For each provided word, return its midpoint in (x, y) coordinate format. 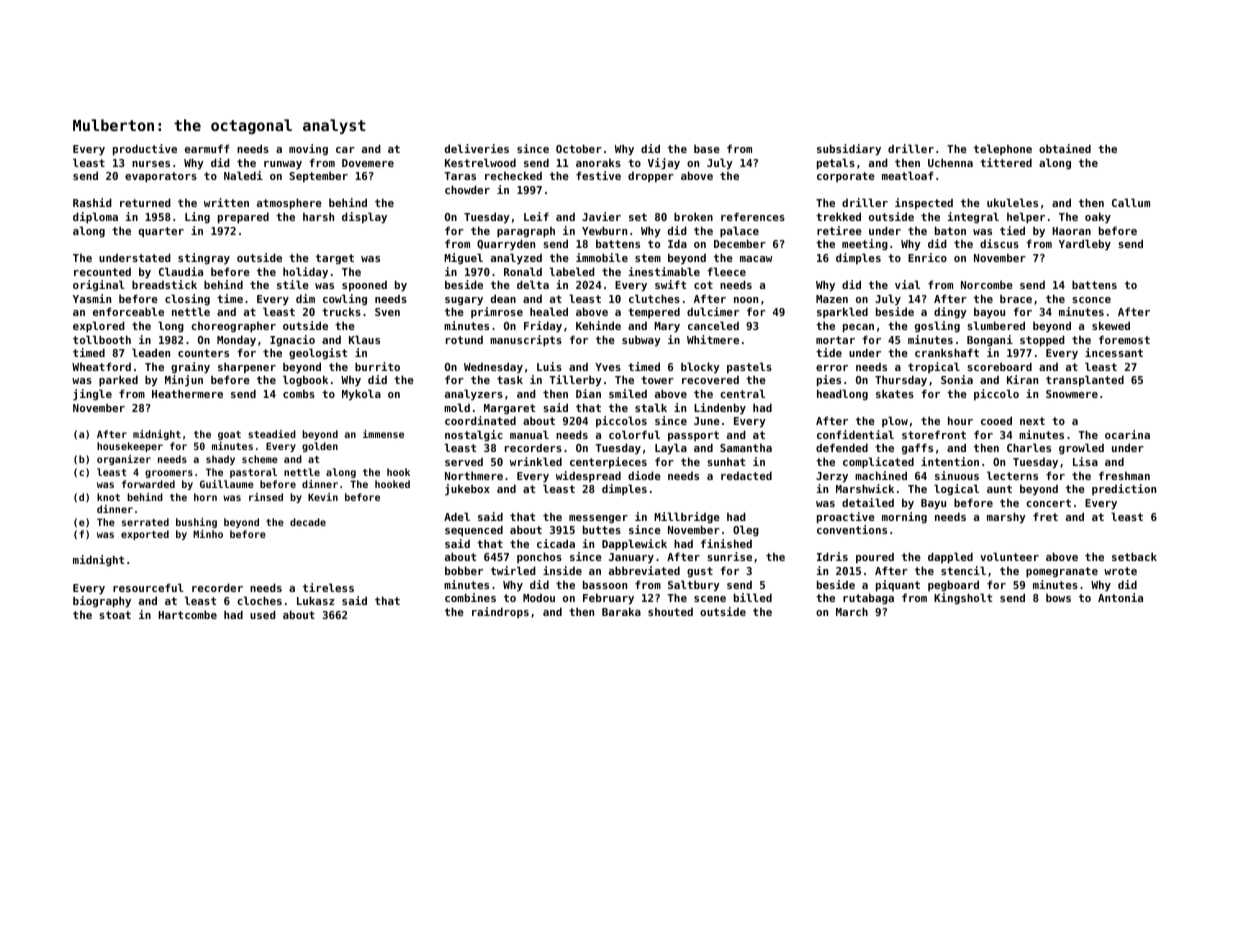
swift (670, 284)
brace (1016, 299)
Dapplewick (634, 545)
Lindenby (720, 408)
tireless (328, 587)
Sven (387, 312)
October (579, 148)
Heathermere (187, 393)
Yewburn (604, 230)
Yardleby (1085, 244)
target (335, 259)
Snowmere (1072, 394)
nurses (151, 164)
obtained (1065, 148)
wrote (1120, 571)
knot (108, 497)
